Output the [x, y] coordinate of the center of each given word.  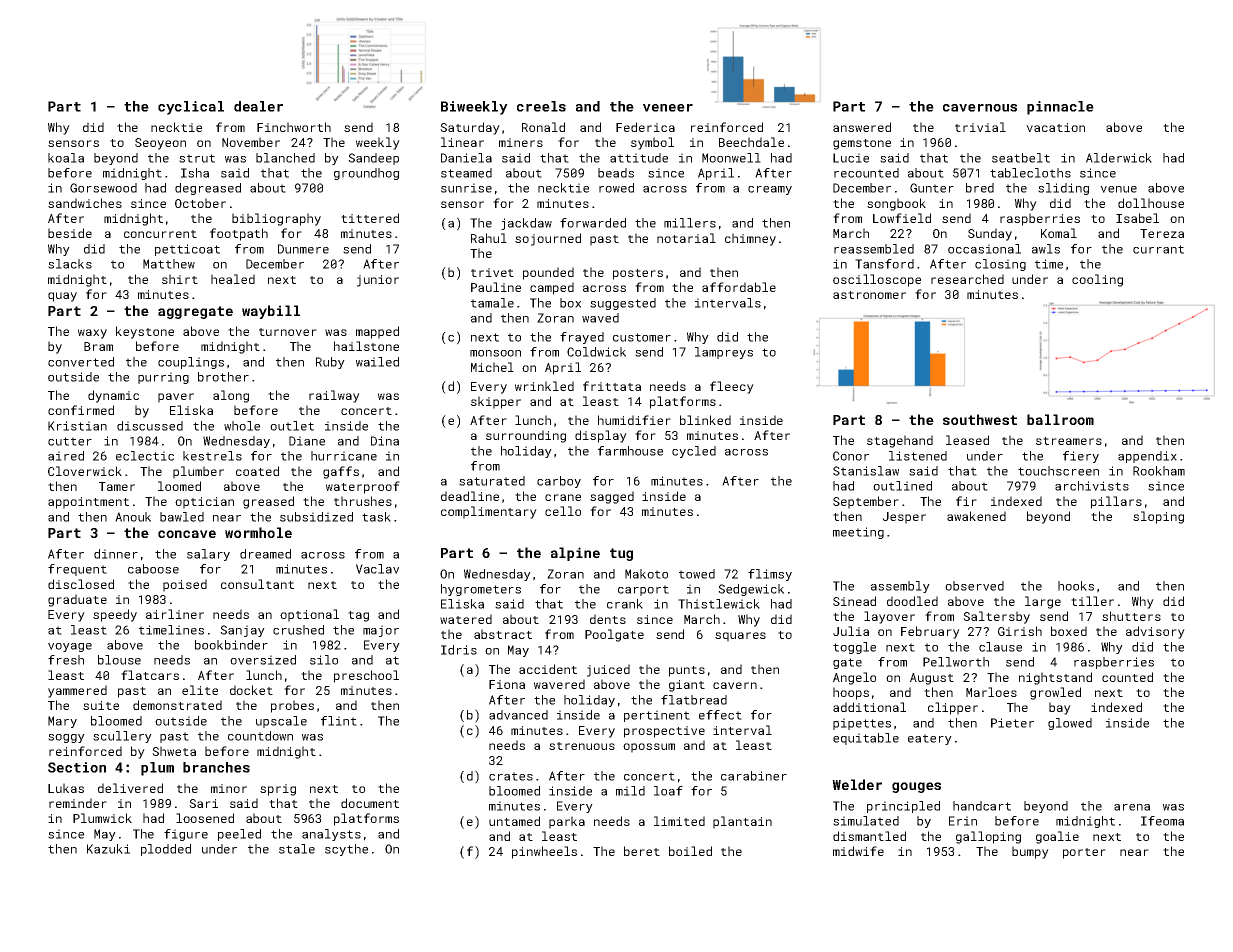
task [376, 517]
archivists [1092, 486]
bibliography [276, 219]
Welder [857, 784]
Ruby [330, 363]
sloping [1158, 517]
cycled [694, 452]
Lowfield [902, 218]
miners [521, 142]
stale [297, 849]
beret [642, 851]
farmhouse [630, 451]
